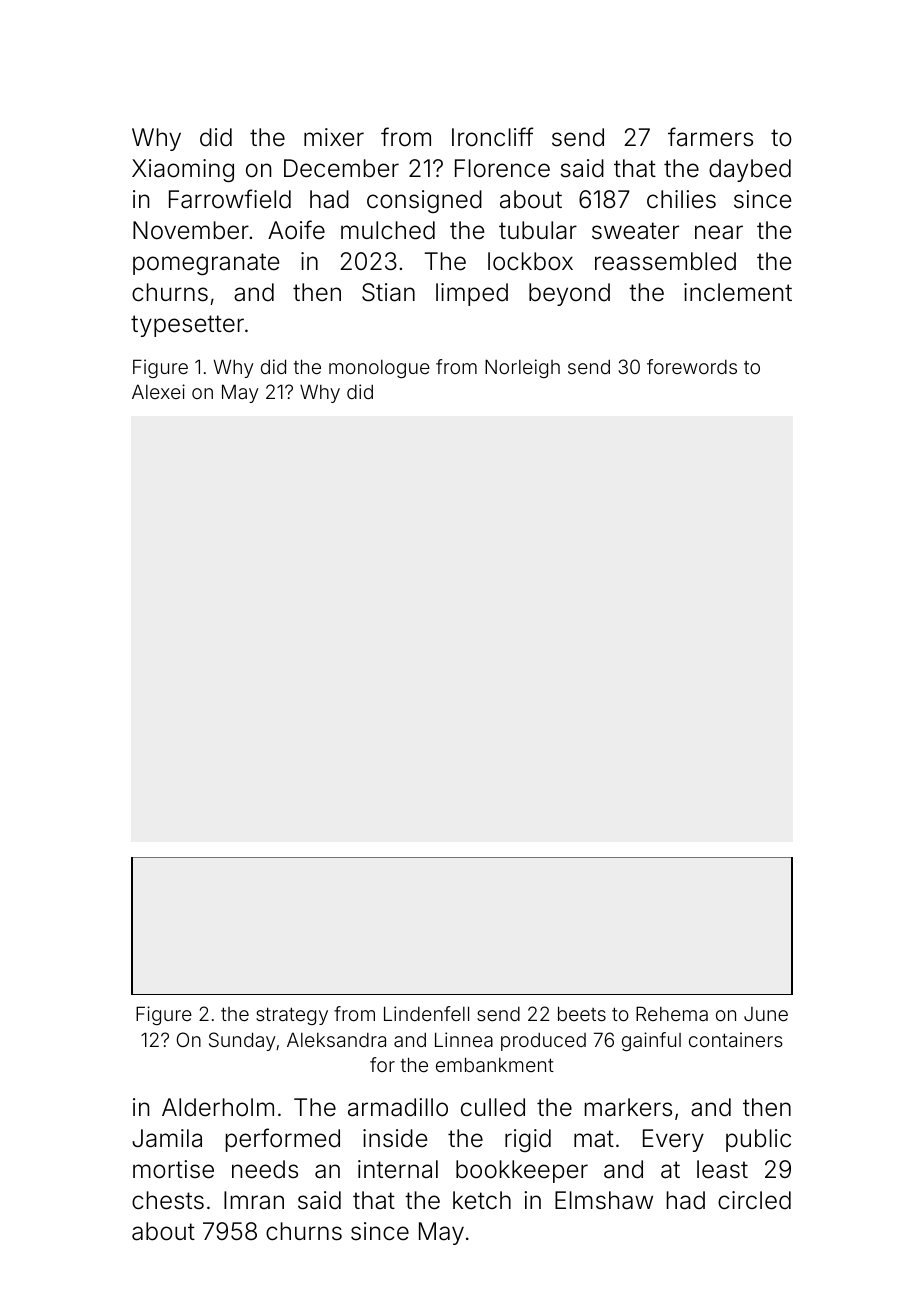  I want to click on ketch, so click(482, 1200).
